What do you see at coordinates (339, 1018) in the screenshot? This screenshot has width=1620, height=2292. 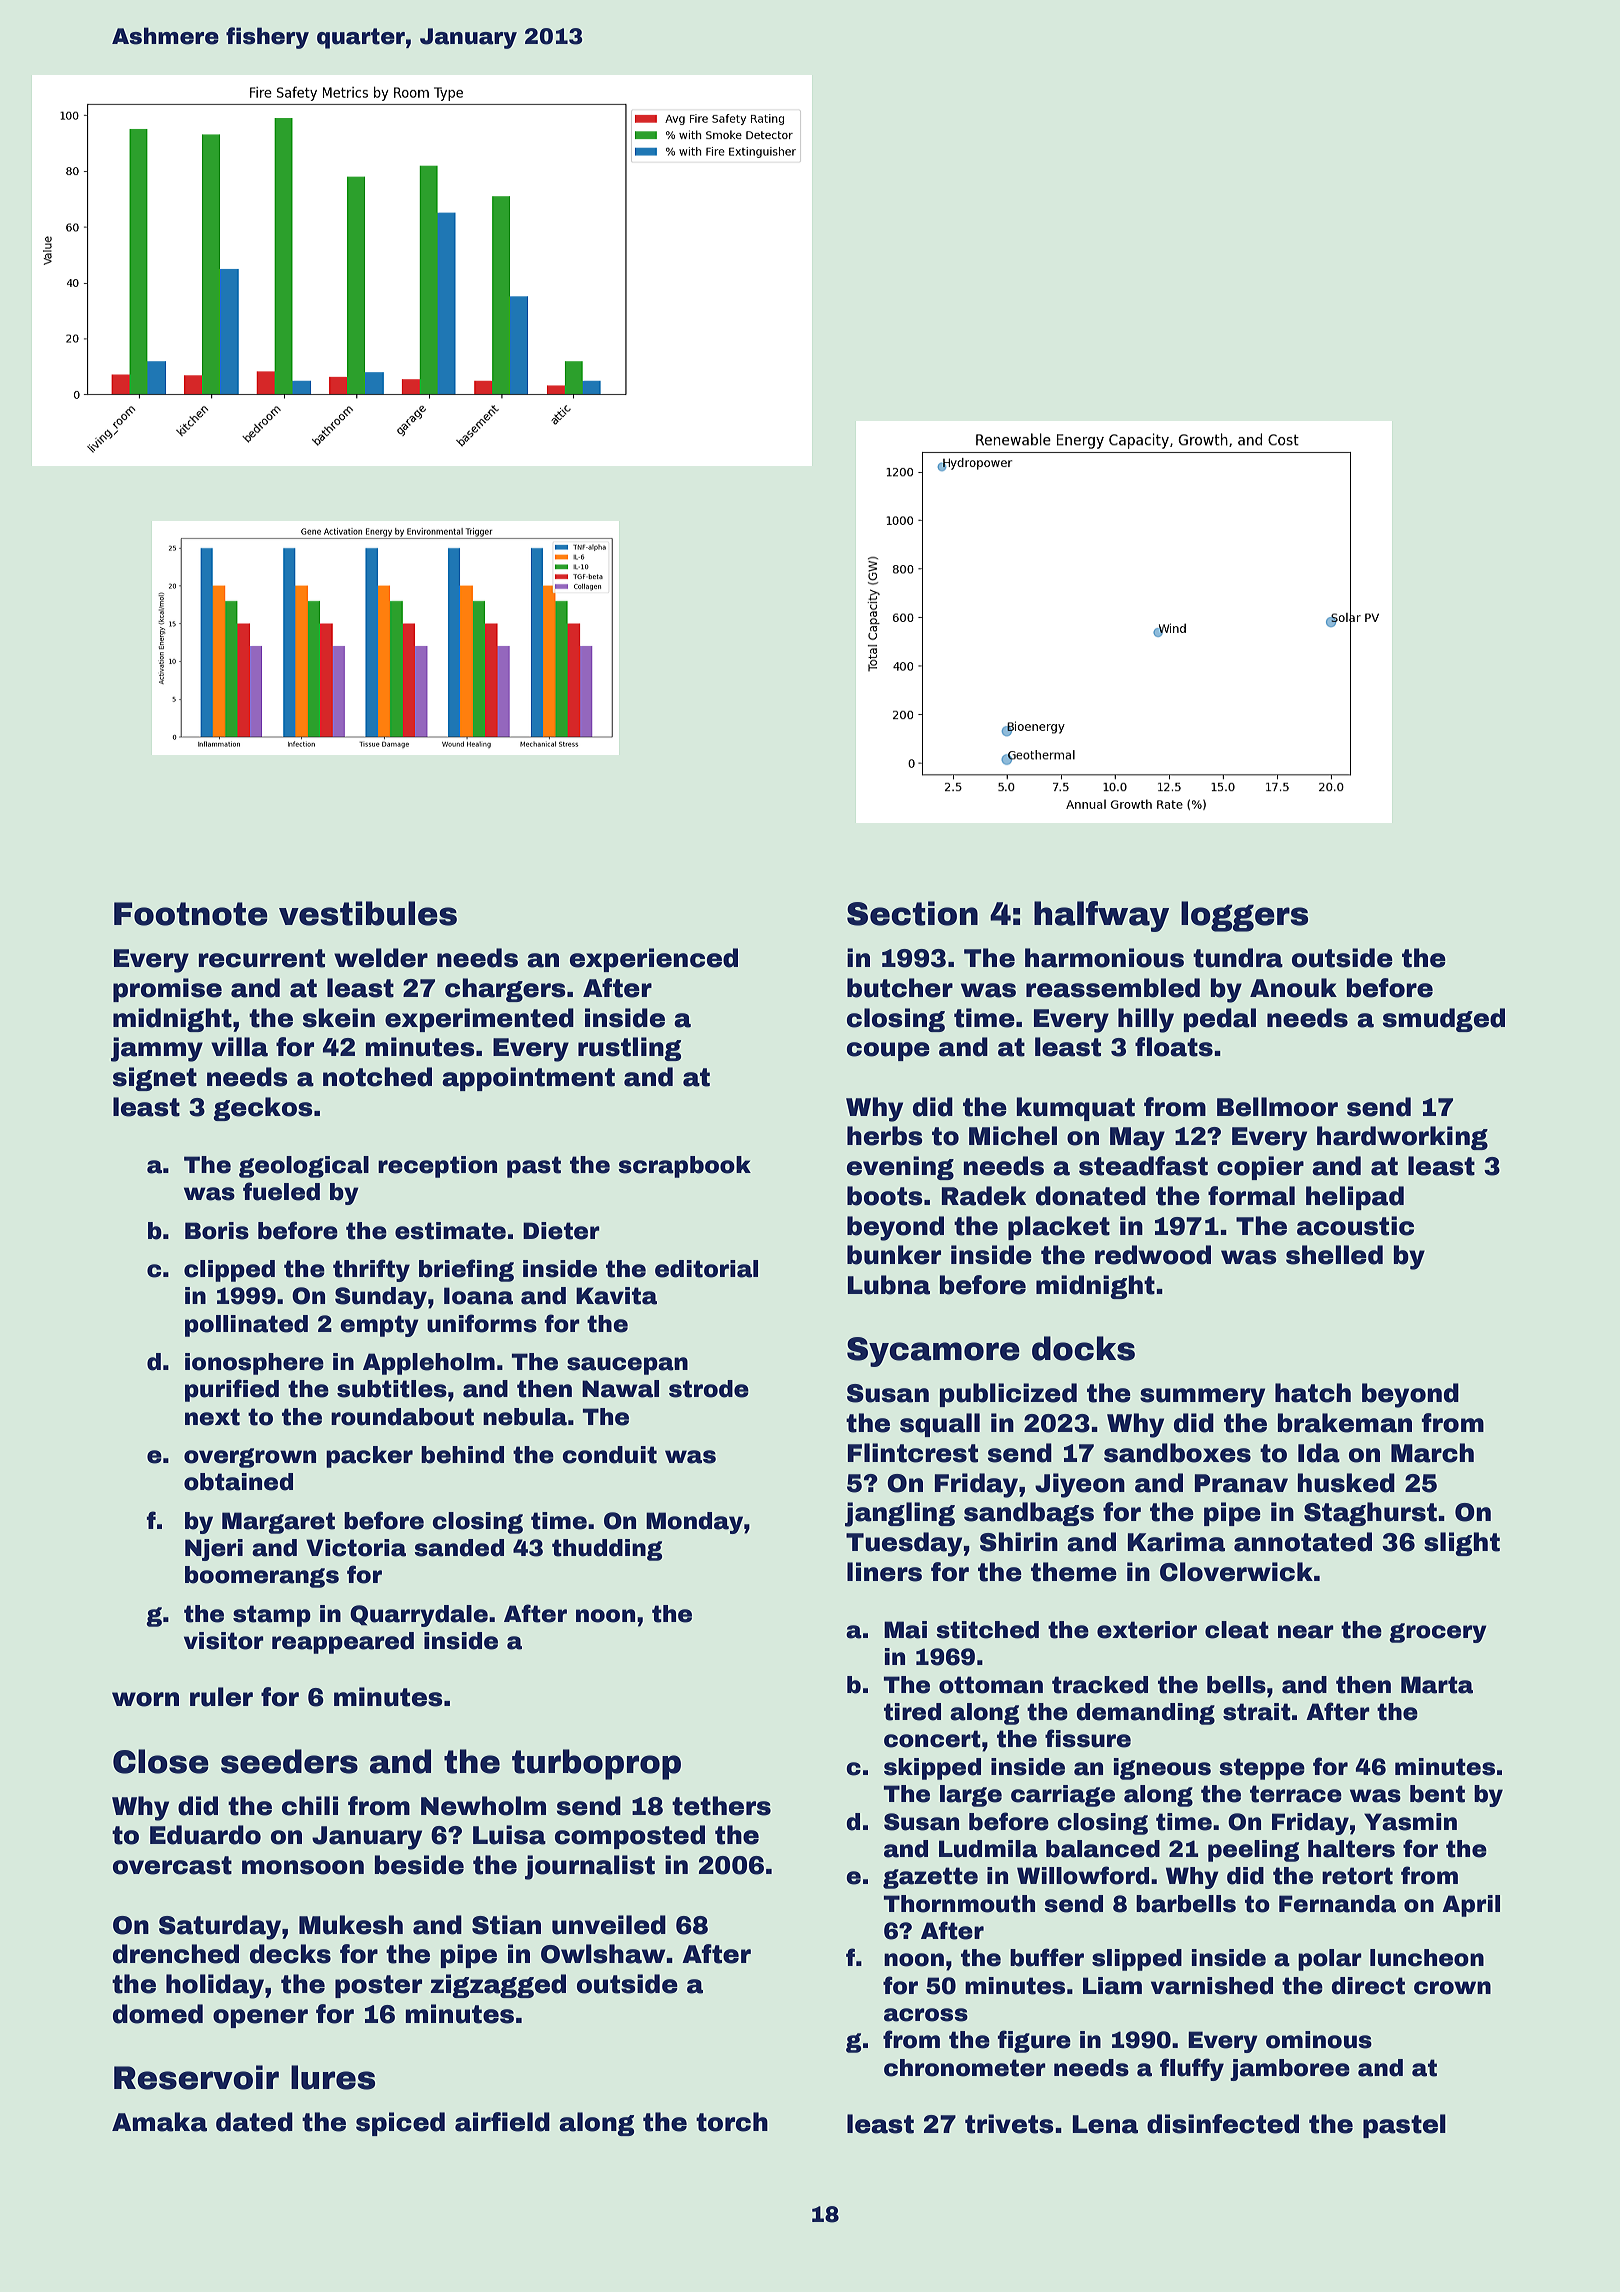 I see `skein` at bounding box center [339, 1018].
